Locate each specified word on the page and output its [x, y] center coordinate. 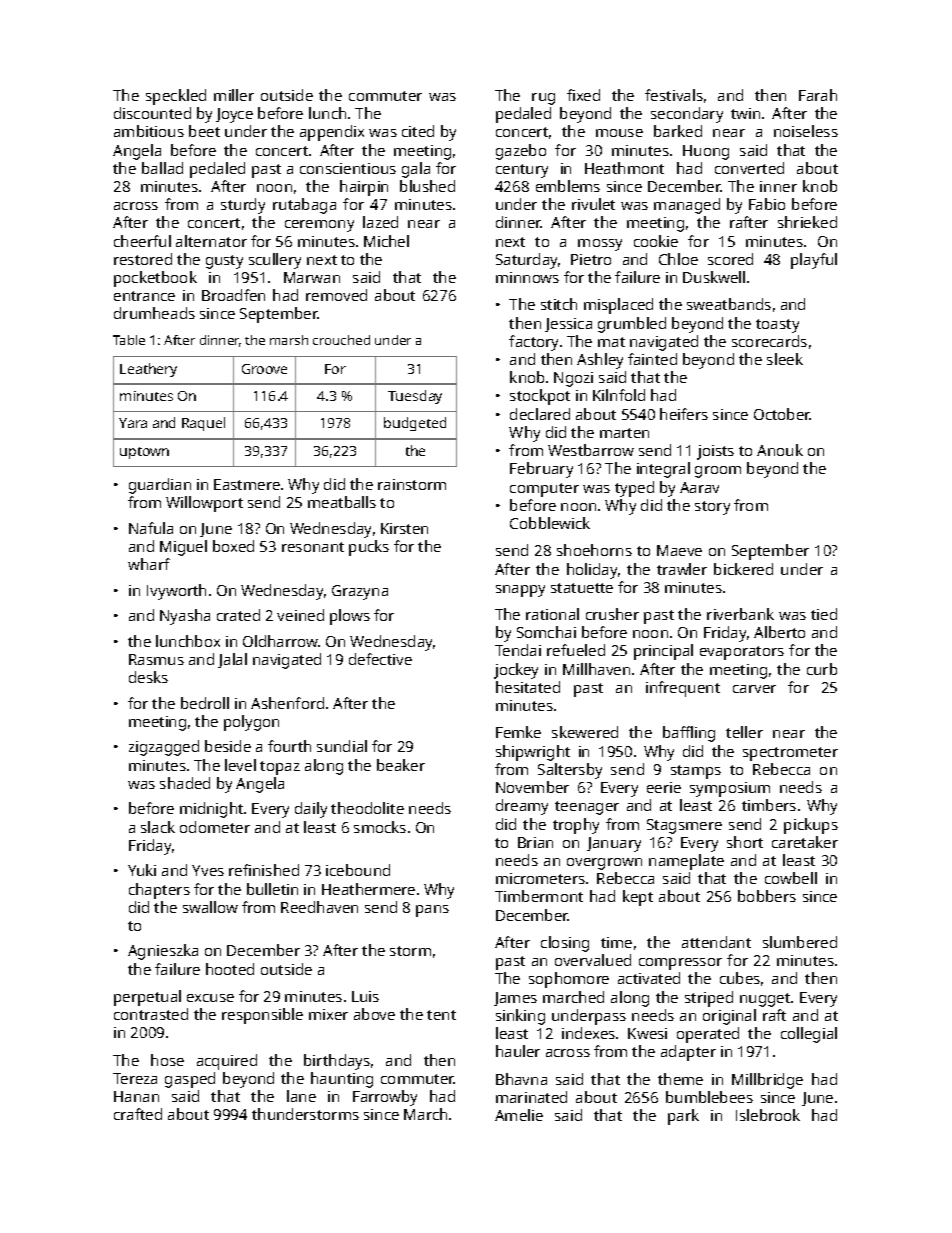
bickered [743, 569]
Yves [208, 870]
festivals [674, 95]
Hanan [136, 1096]
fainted [652, 359]
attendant [716, 942]
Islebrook [768, 1115]
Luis [365, 996]
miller [234, 95]
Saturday [526, 261]
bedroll [205, 703]
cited [418, 131]
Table [129, 340]
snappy [520, 591]
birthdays [337, 1062]
